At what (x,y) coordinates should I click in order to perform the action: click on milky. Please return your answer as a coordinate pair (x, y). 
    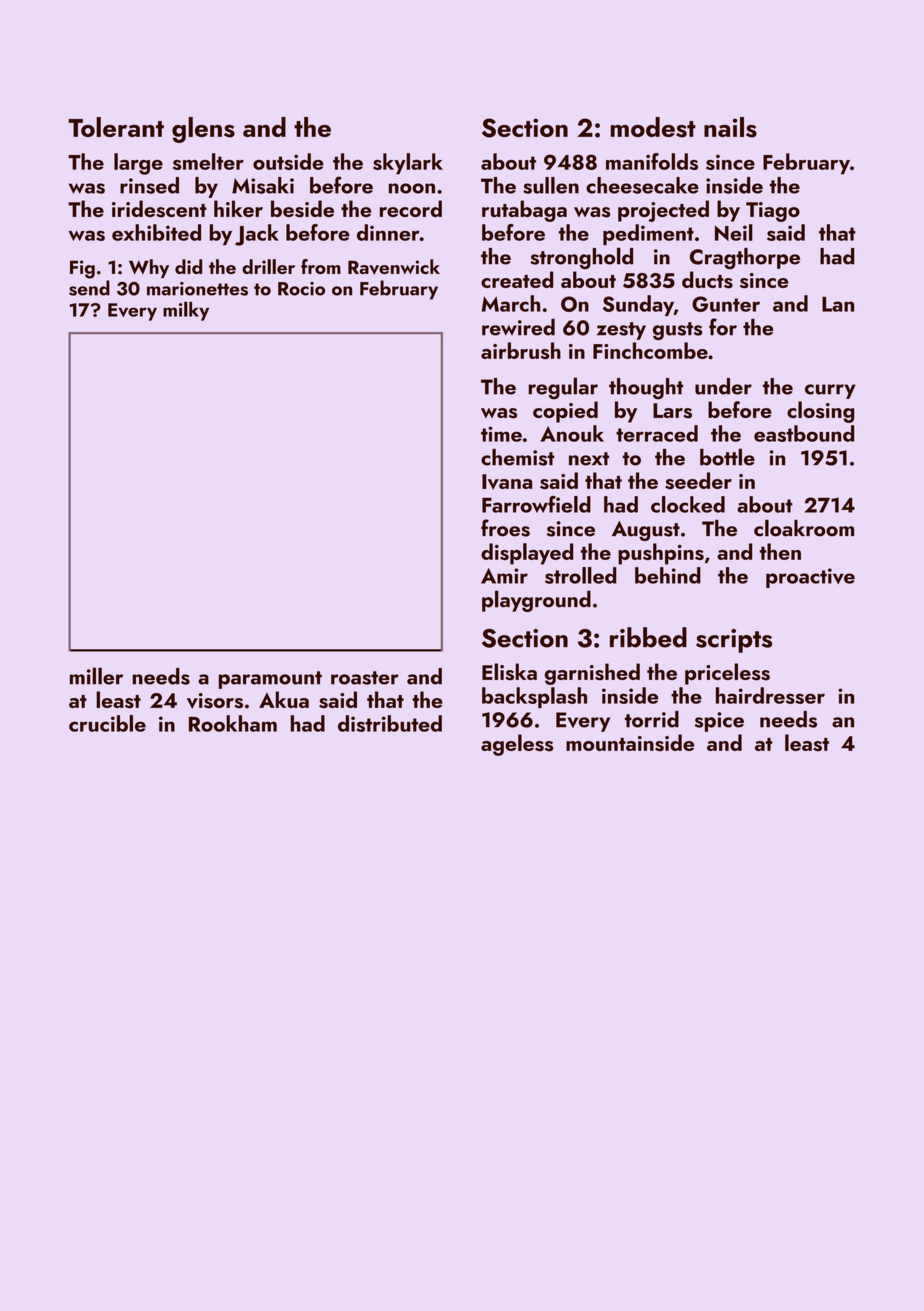
    Looking at the image, I should click on (186, 311).
